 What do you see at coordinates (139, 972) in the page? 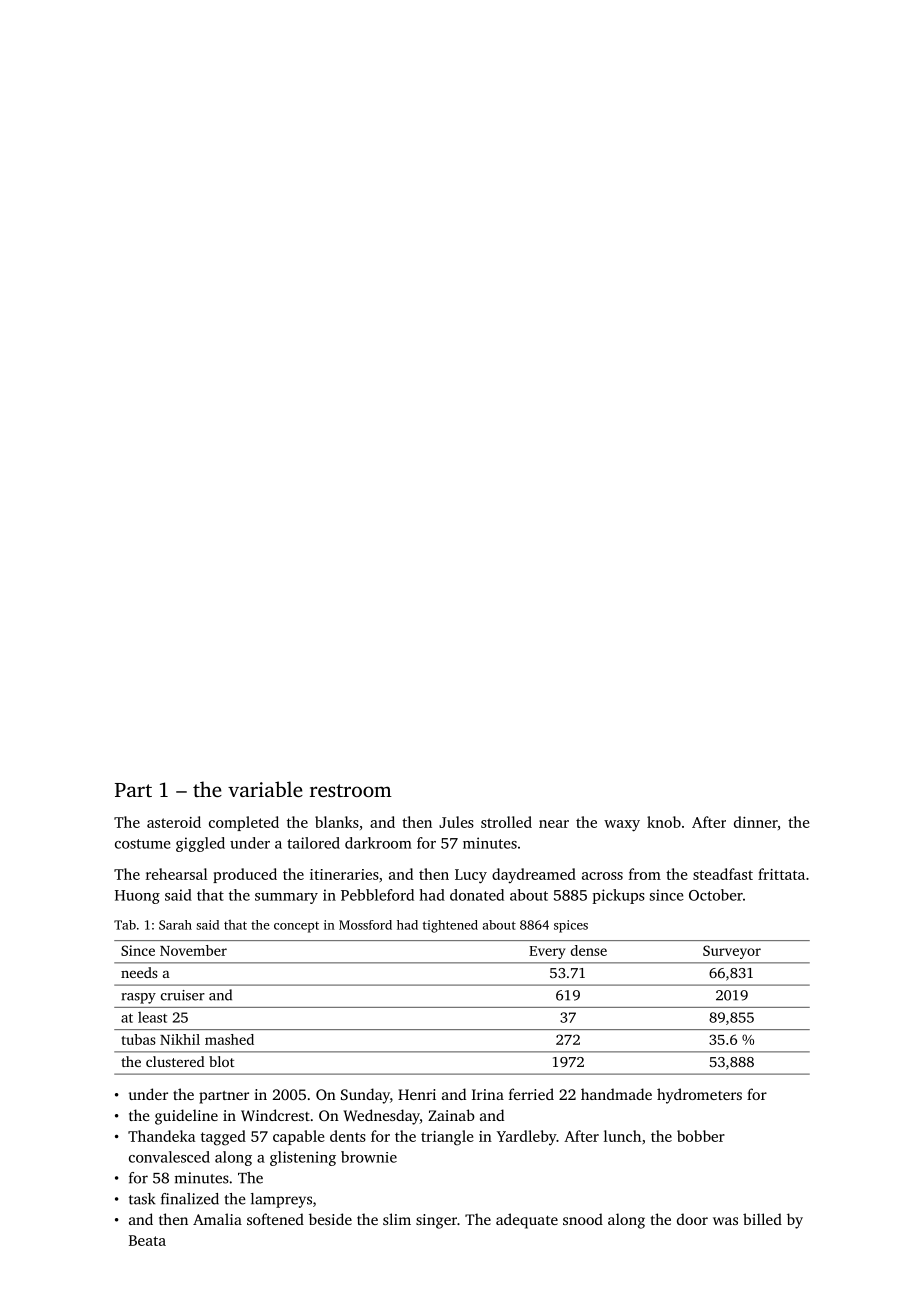
I see `needs` at bounding box center [139, 972].
